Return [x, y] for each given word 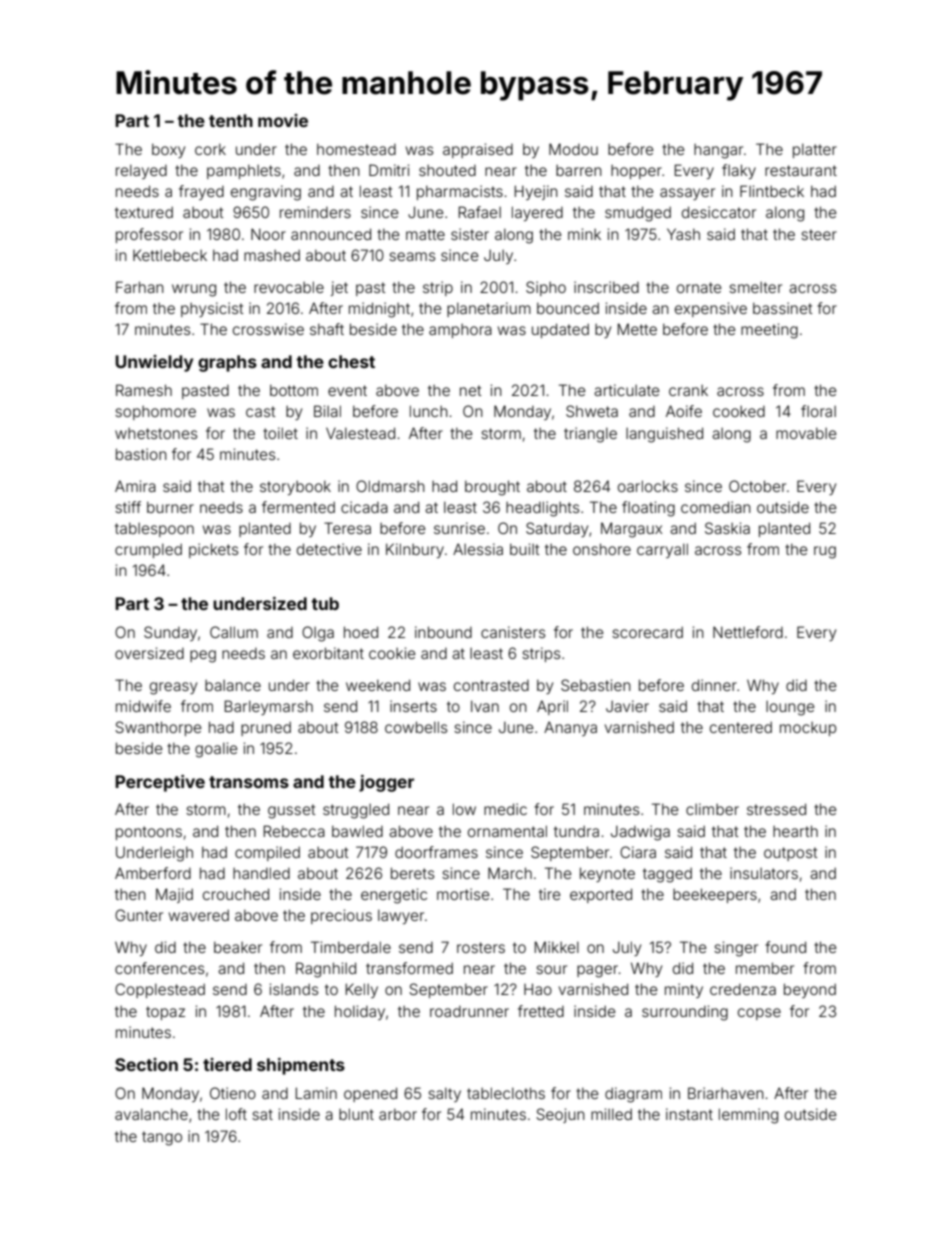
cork [210, 149]
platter [815, 151]
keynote [607, 874]
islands [294, 989]
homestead [356, 149]
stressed [776, 809]
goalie [216, 750]
